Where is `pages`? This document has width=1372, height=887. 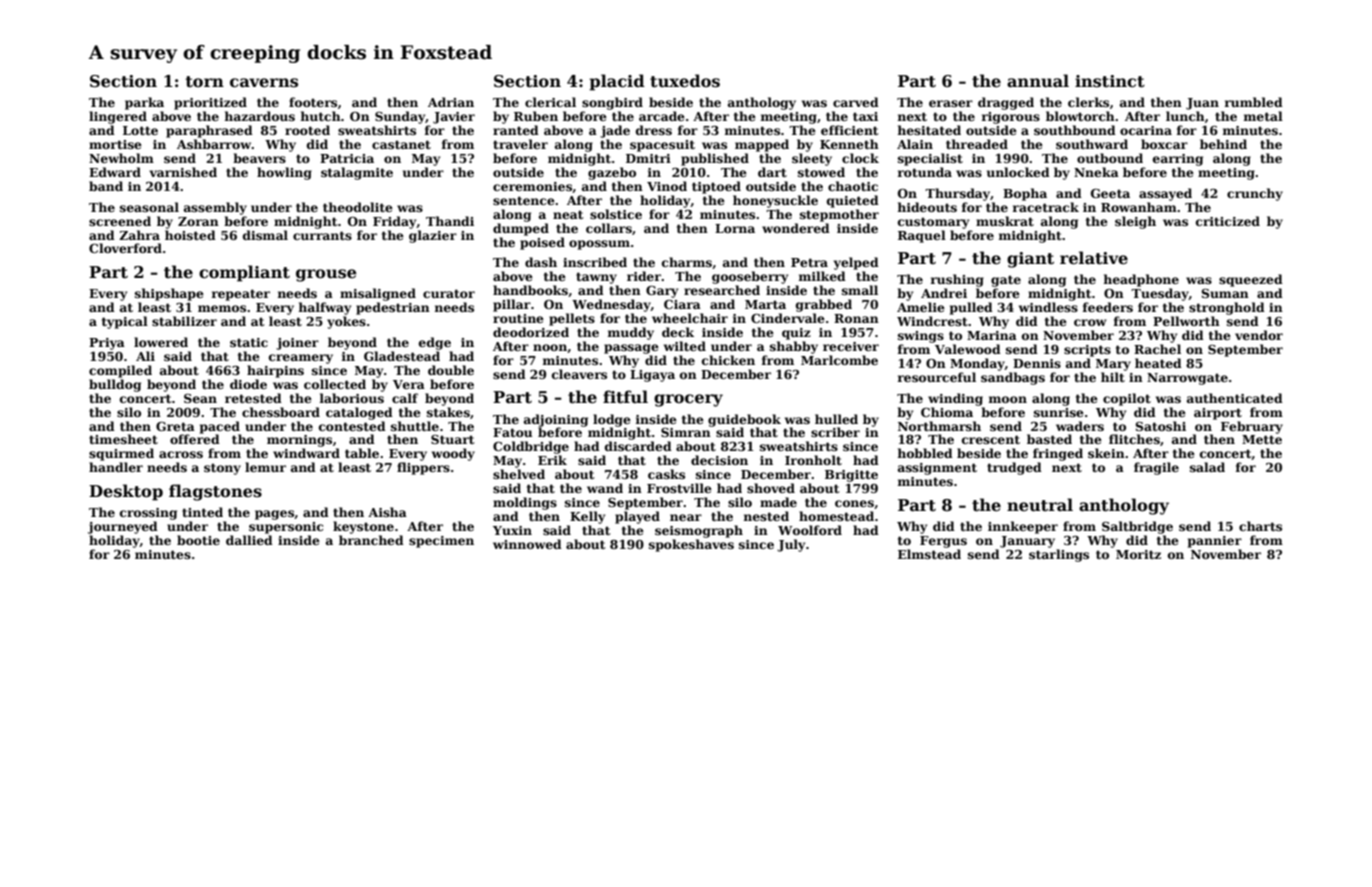 pages is located at coordinates (274, 515).
